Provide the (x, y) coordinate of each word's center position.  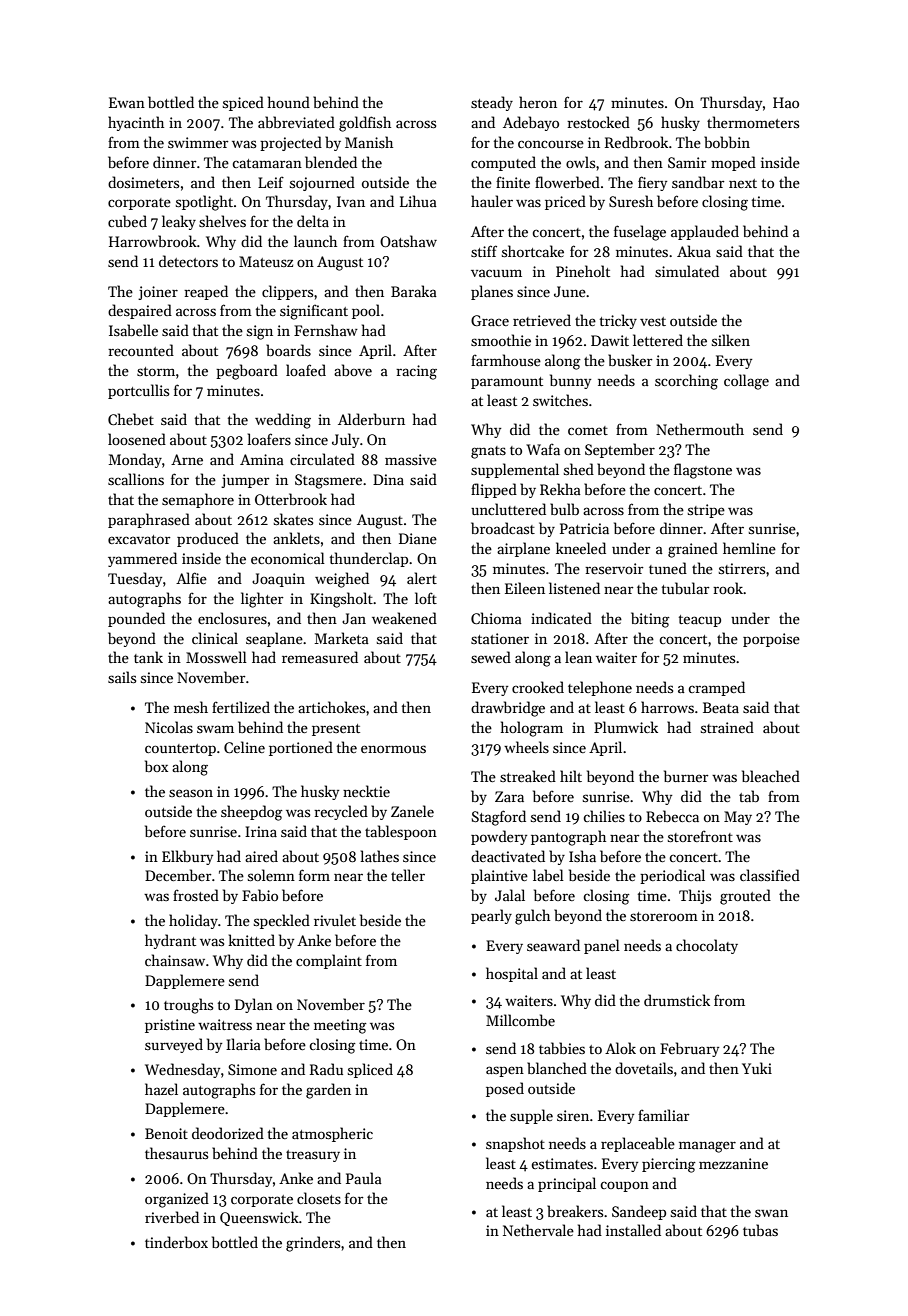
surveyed (174, 1045)
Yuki (757, 1068)
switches (560, 400)
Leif (271, 182)
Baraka (414, 291)
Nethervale (538, 1230)
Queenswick (259, 1218)
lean (578, 657)
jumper (245, 481)
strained (727, 727)
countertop (180, 750)
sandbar (698, 182)
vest (653, 321)
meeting (340, 1026)
